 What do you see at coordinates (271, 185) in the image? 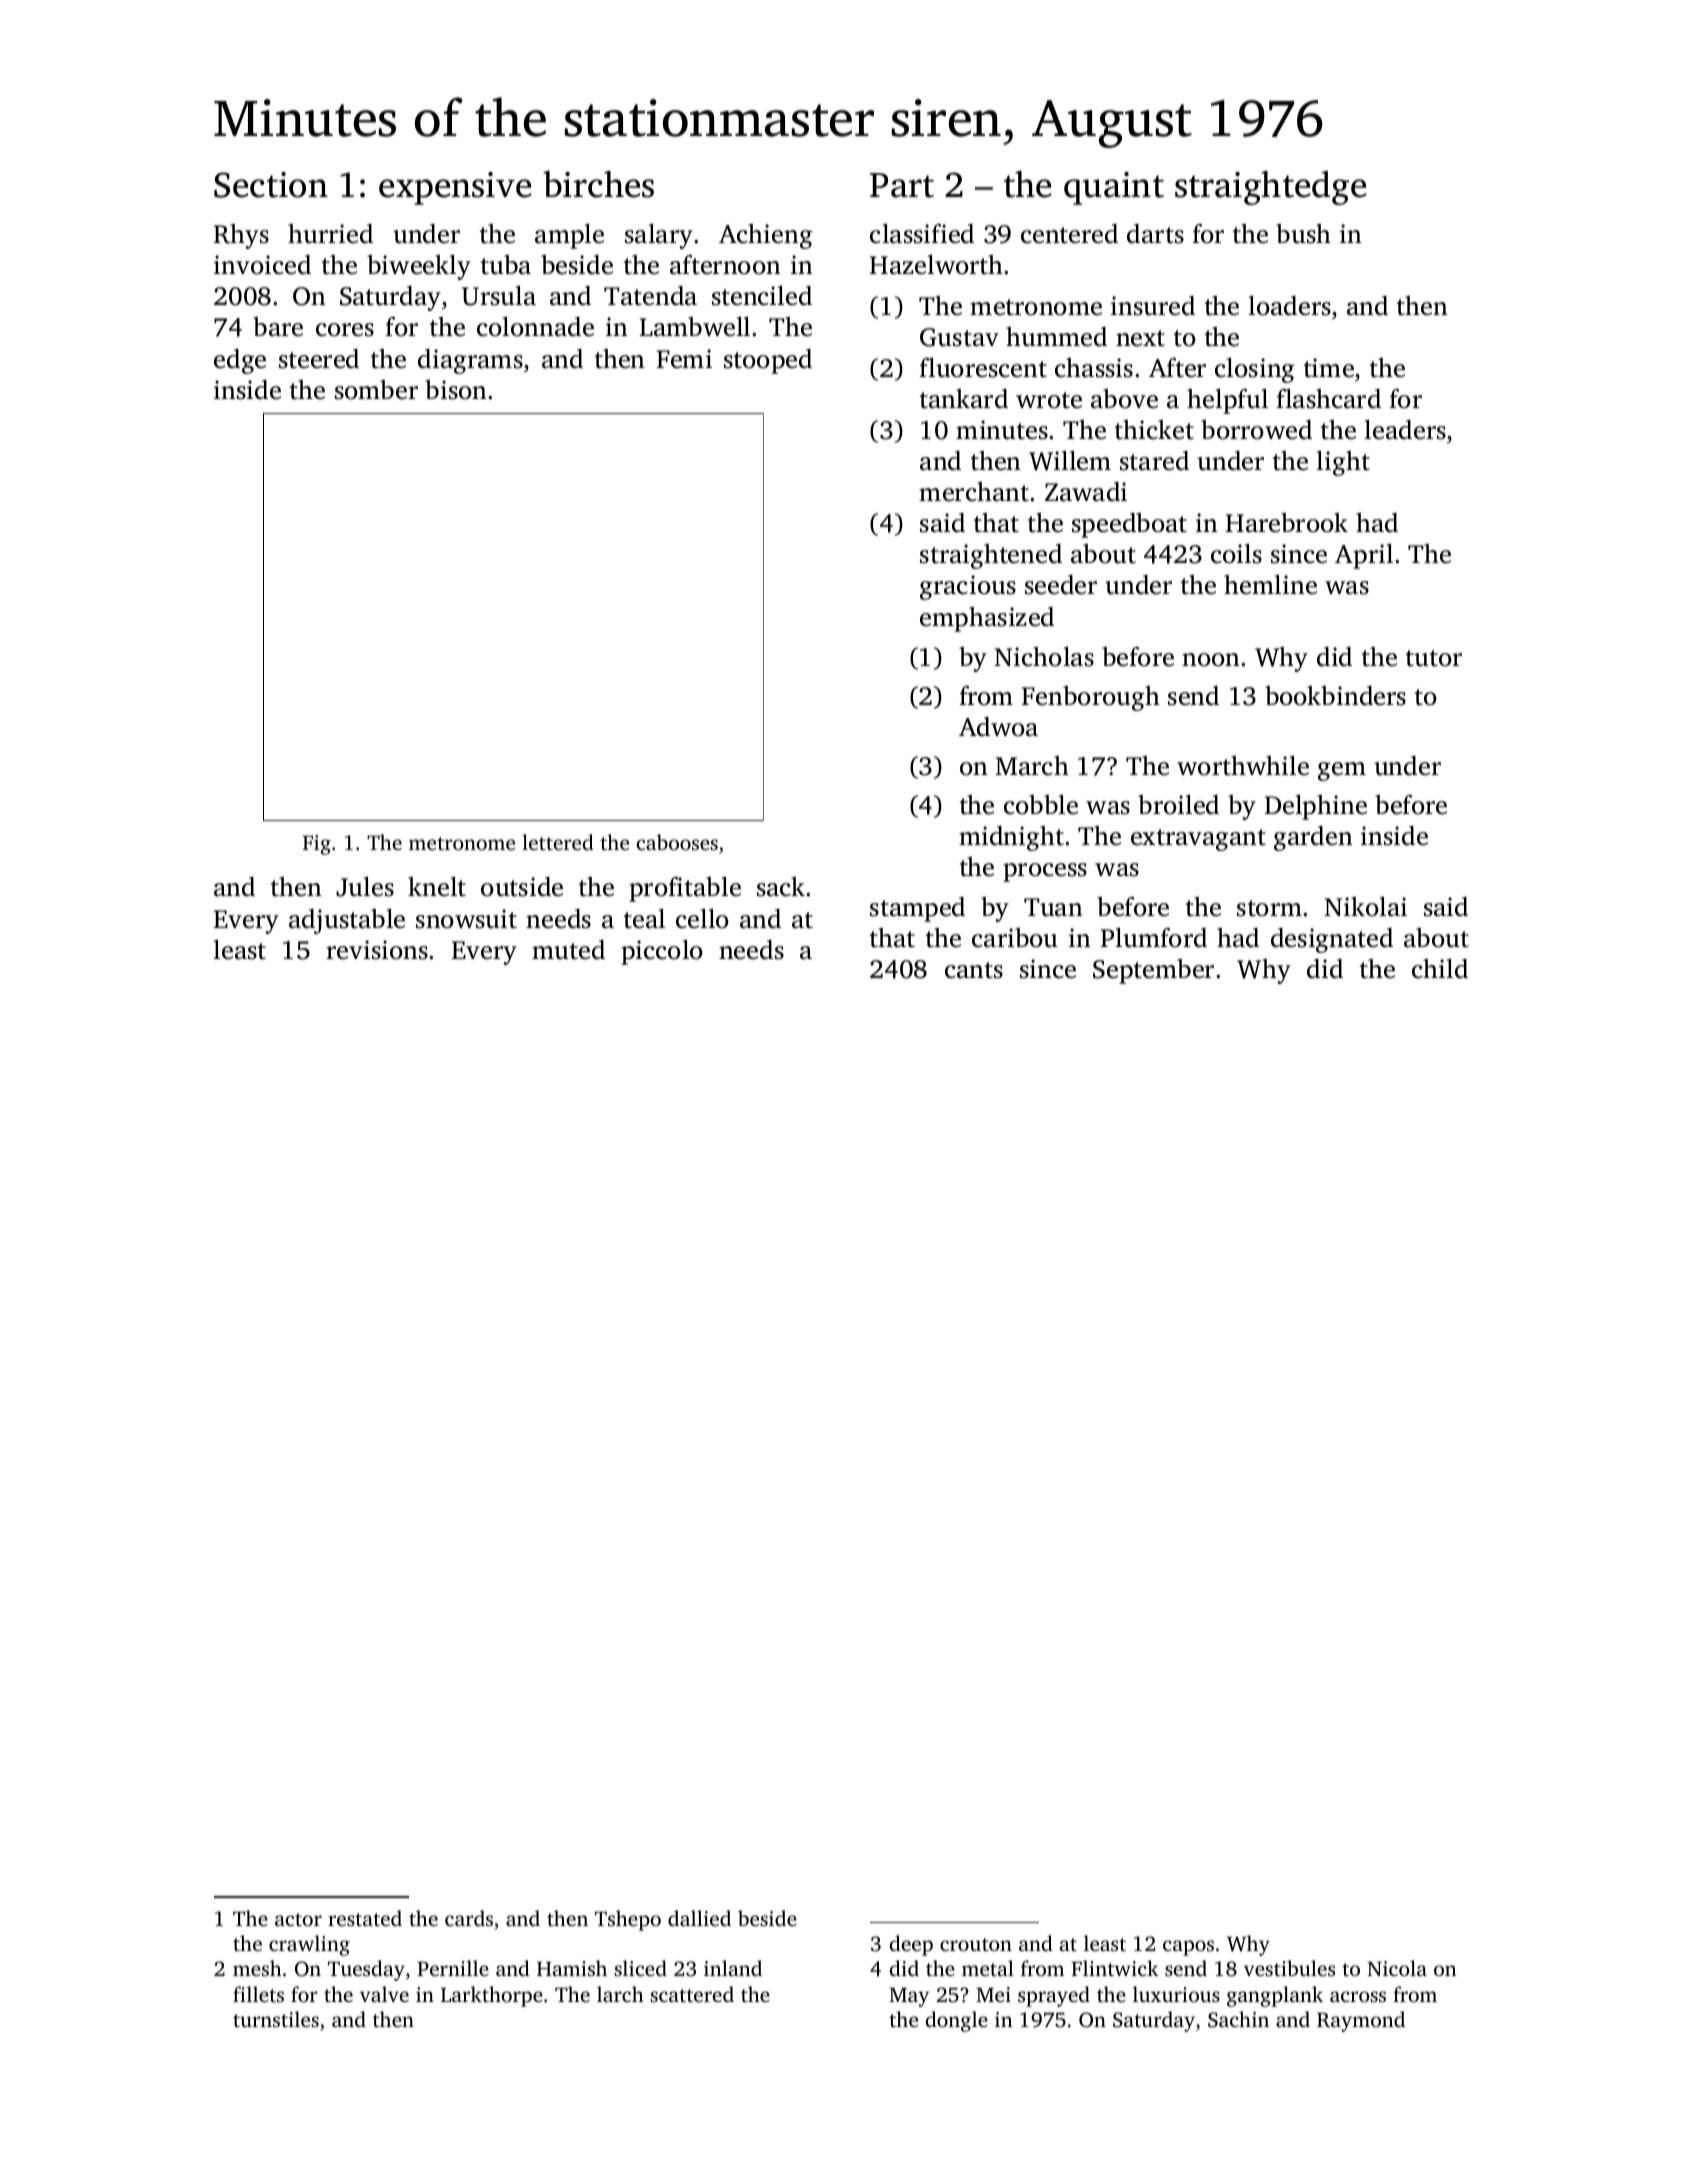
I see `Section` at bounding box center [271, 185].
